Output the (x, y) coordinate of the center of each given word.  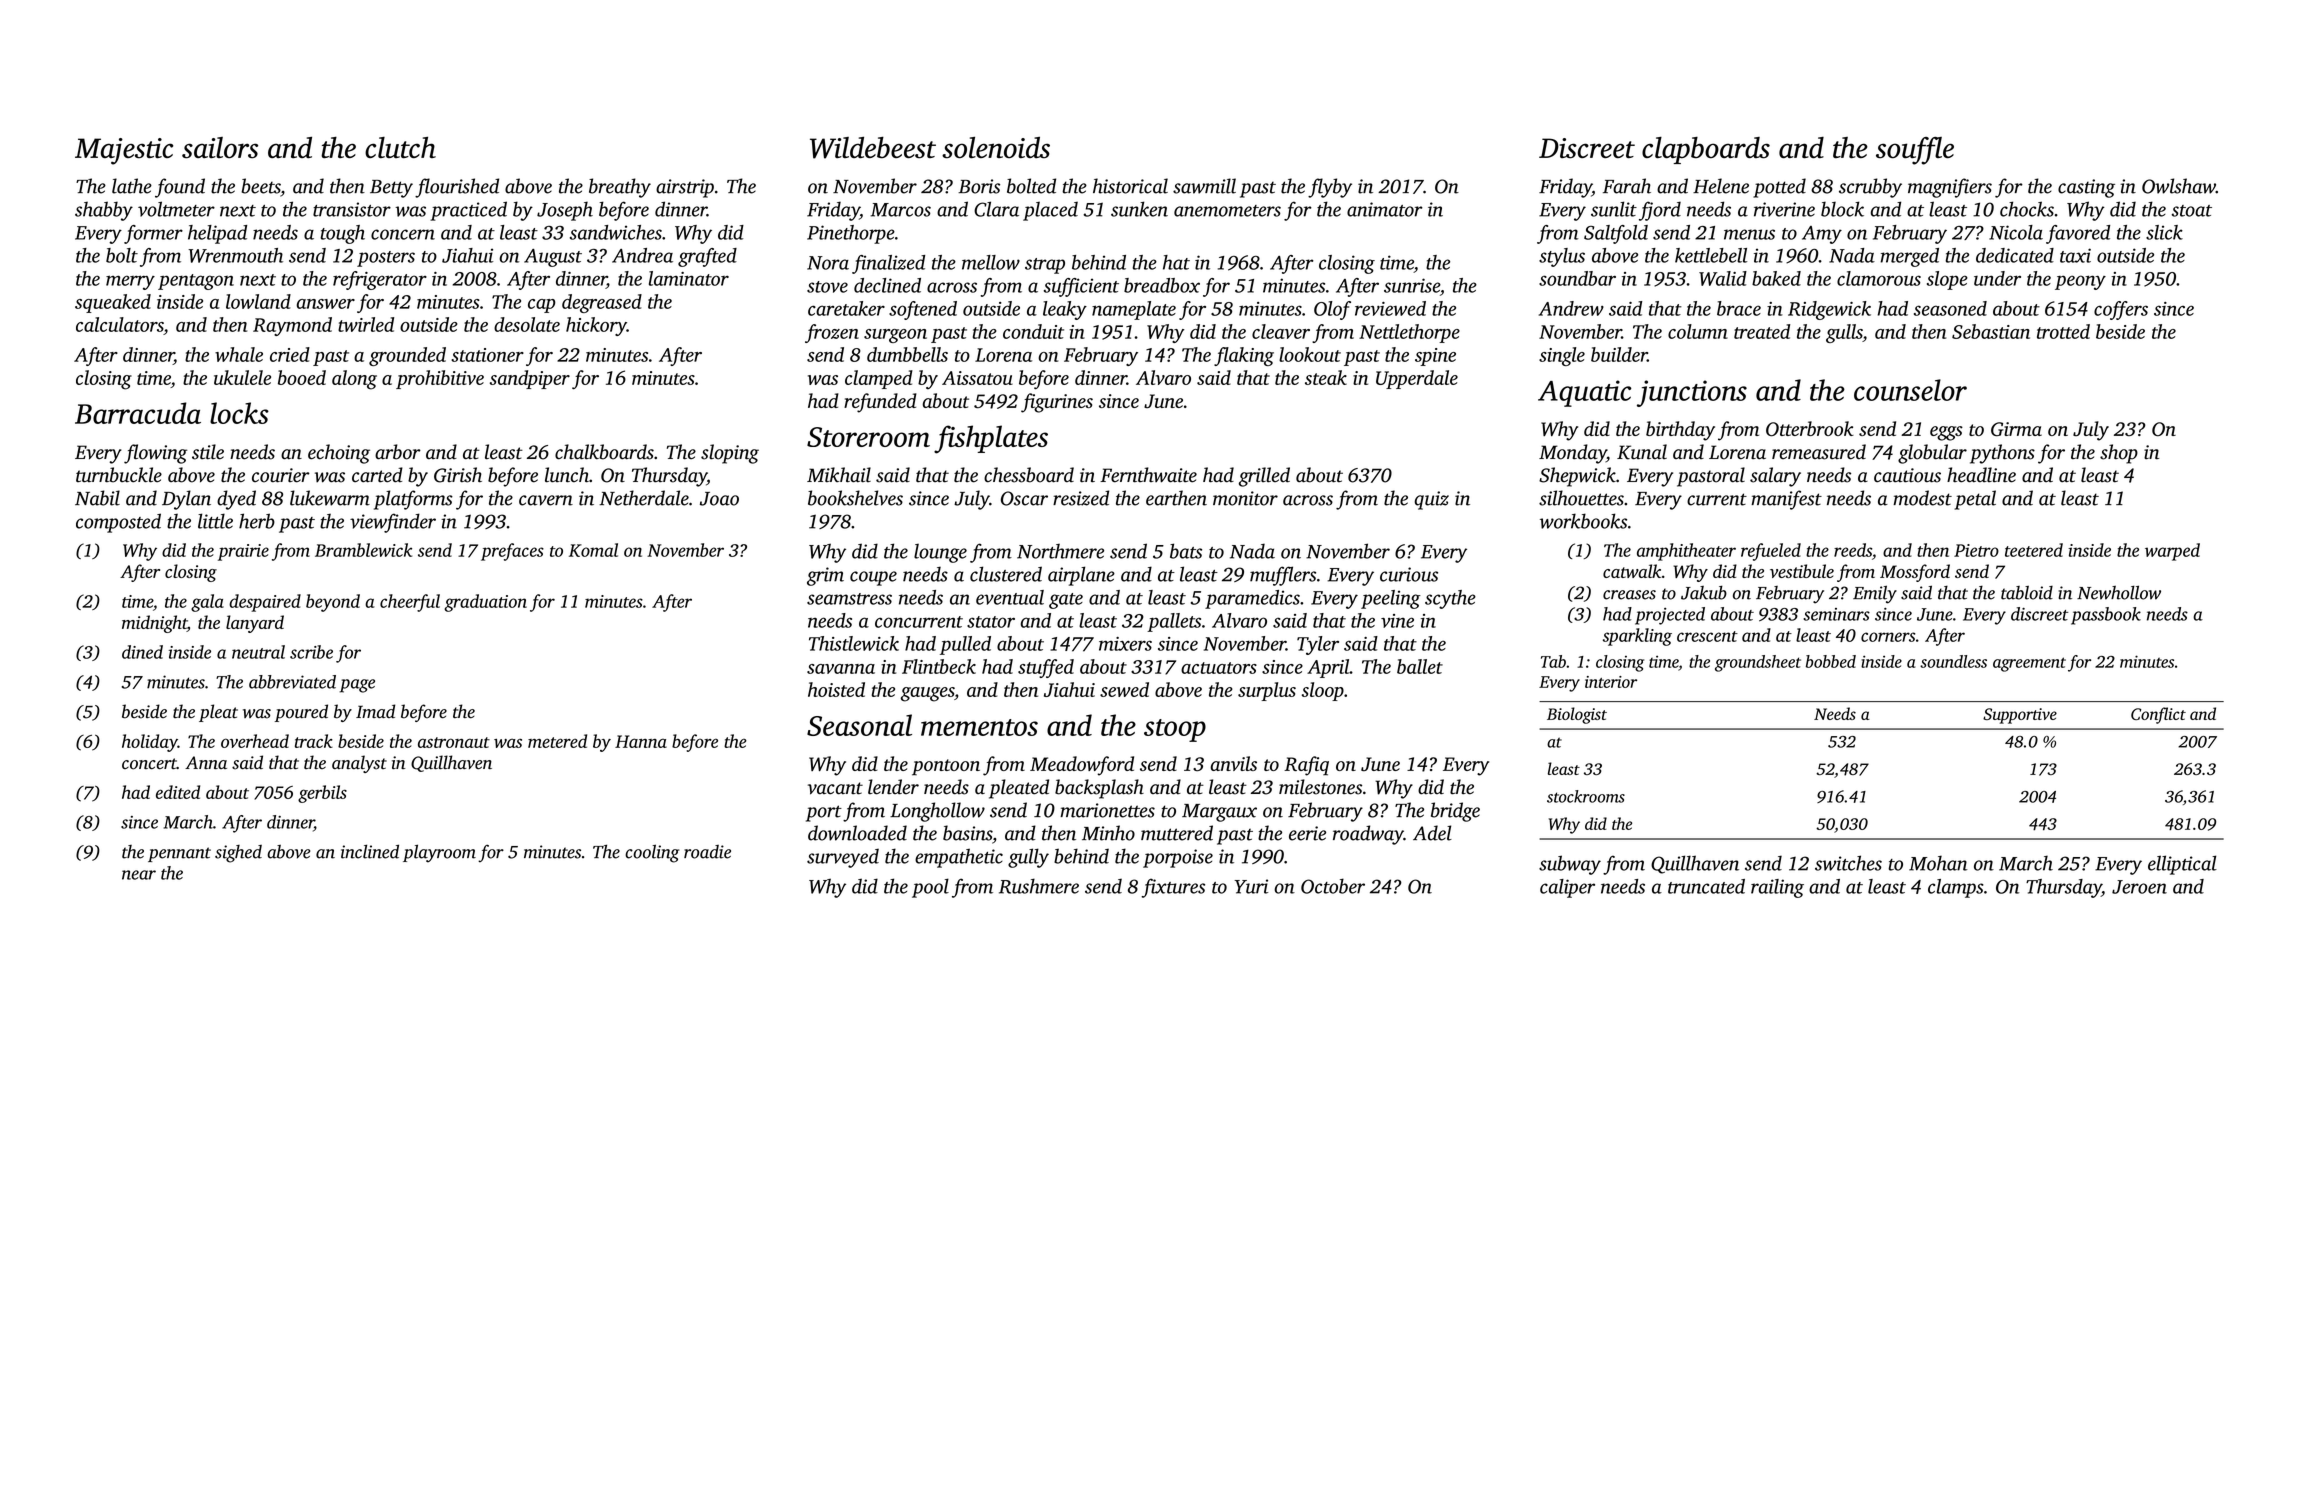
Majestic (124, 151)
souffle (1915, 151)
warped (2172, 552)
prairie (243, 552)
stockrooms (1586, 796)
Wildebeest (873, 148)
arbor (398, 452)
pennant (179, 854)
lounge (940, 553)
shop (2119, 454)
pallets (1174, 622)
